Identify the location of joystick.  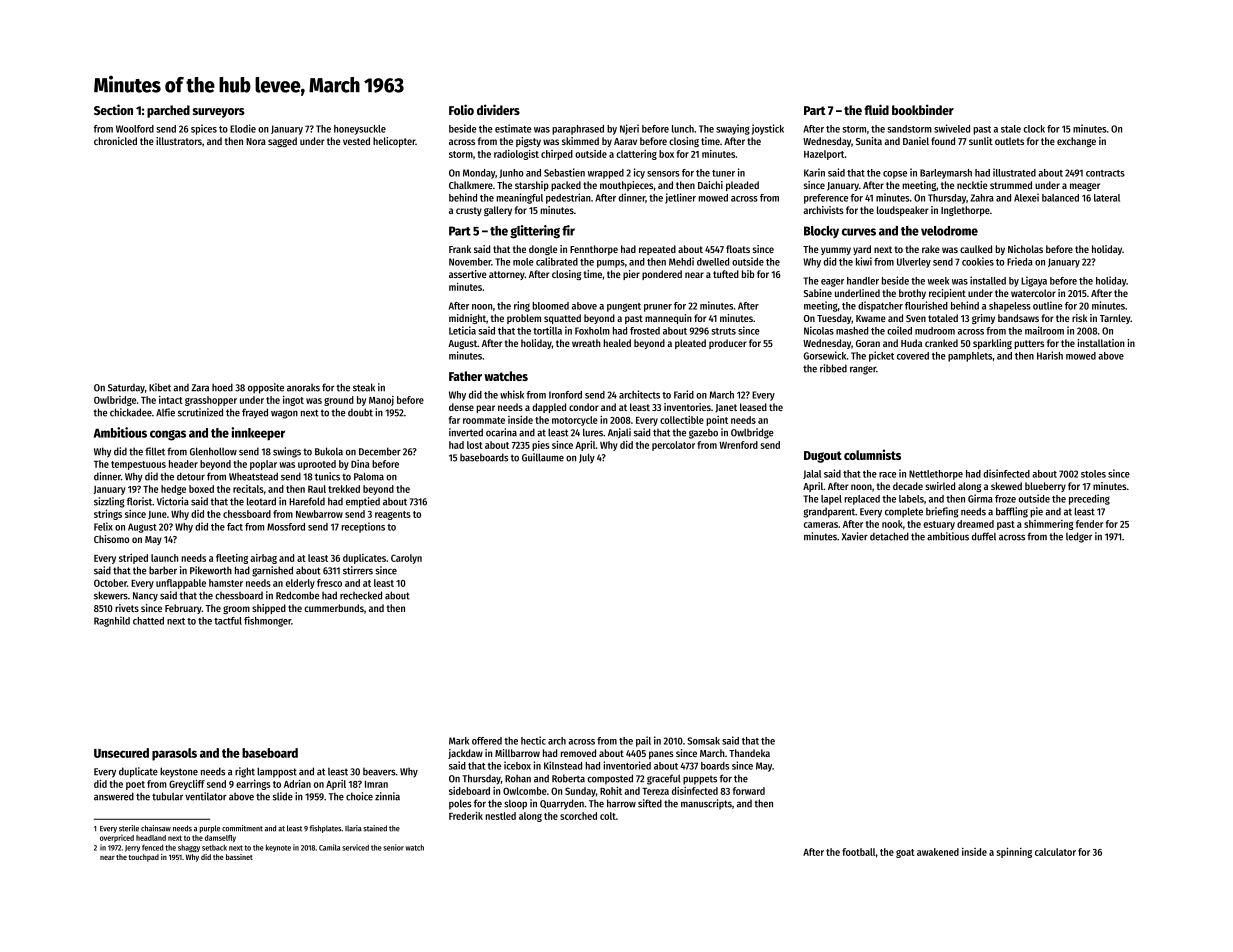
(768, 129).
